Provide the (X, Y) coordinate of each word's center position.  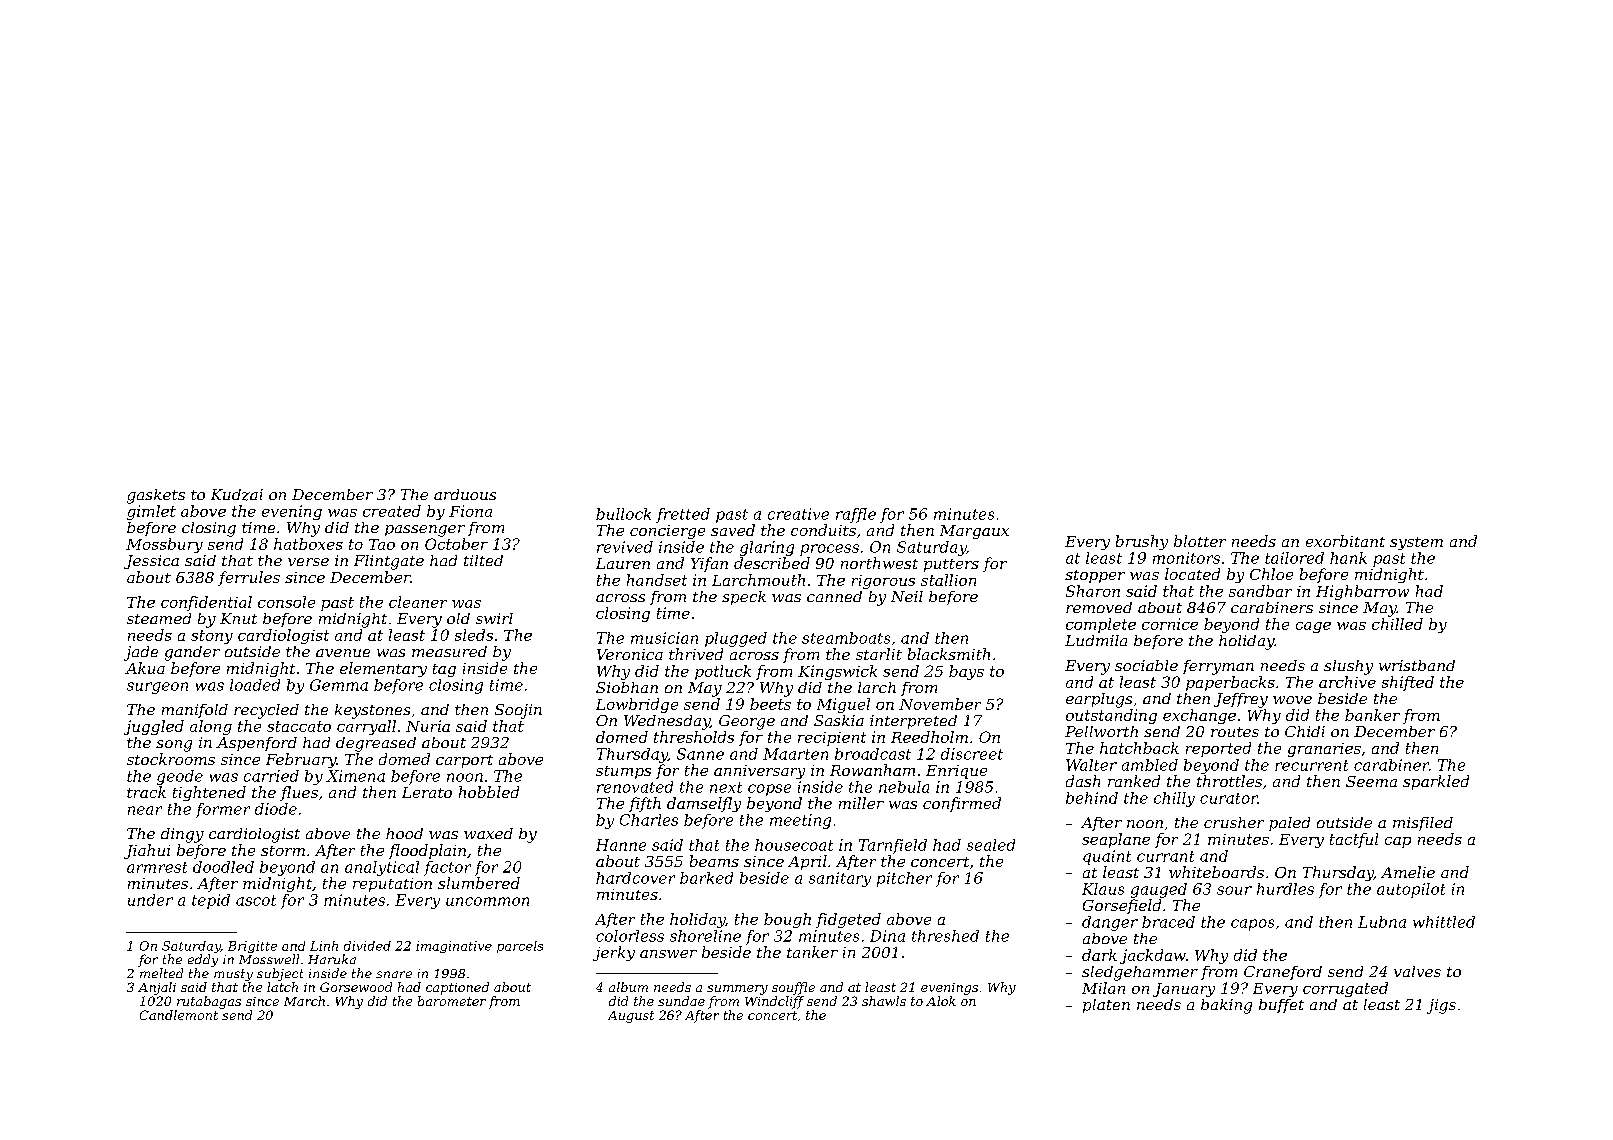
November (940, 704)
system (1416, 543)
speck (744, 598)
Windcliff (774, 1002)
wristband (1417, 665)
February (301, 760)
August (631, 1017)
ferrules (249, 578)
